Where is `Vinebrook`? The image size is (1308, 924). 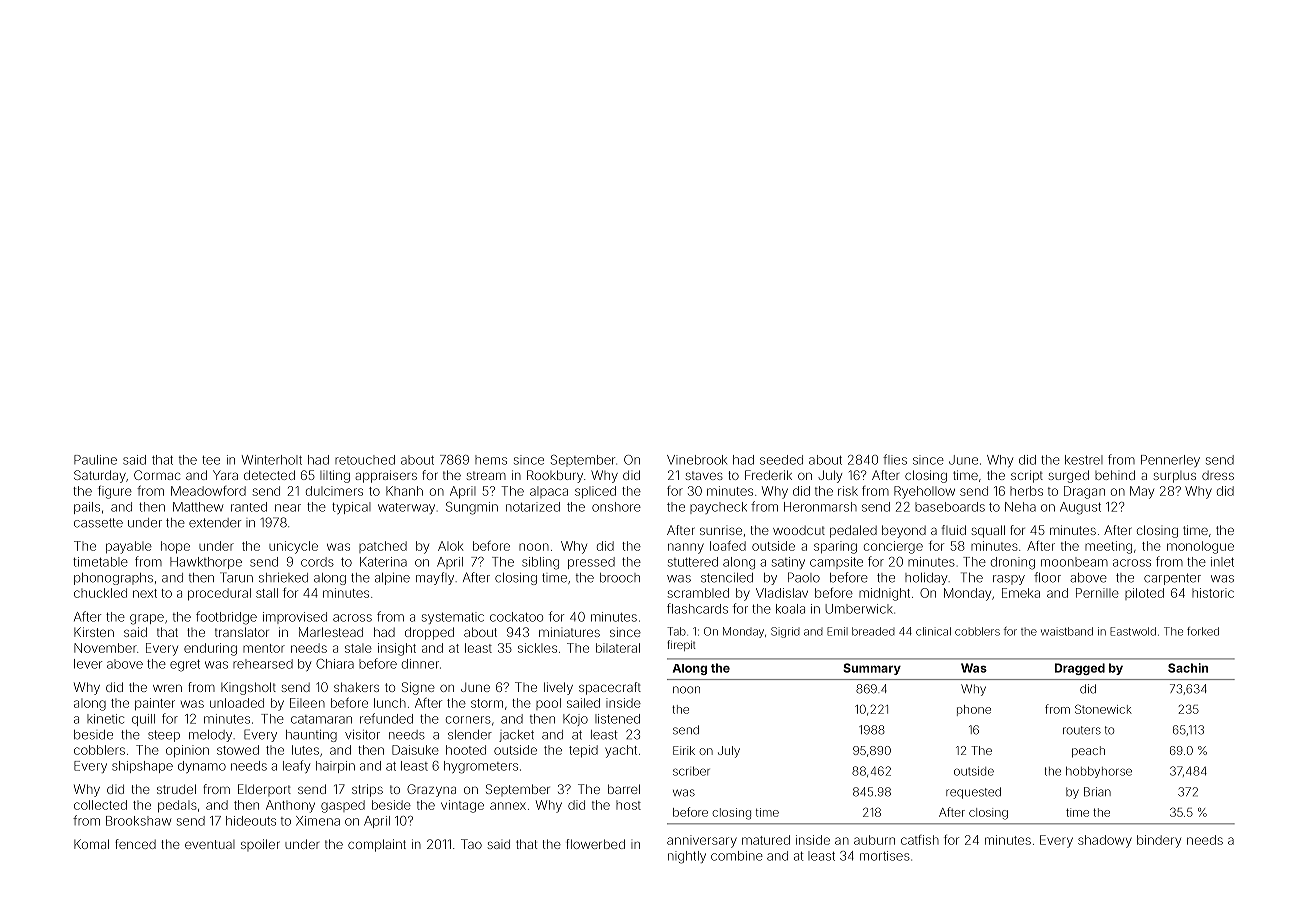
Vinebrook is located at coordinates (697, 460).
